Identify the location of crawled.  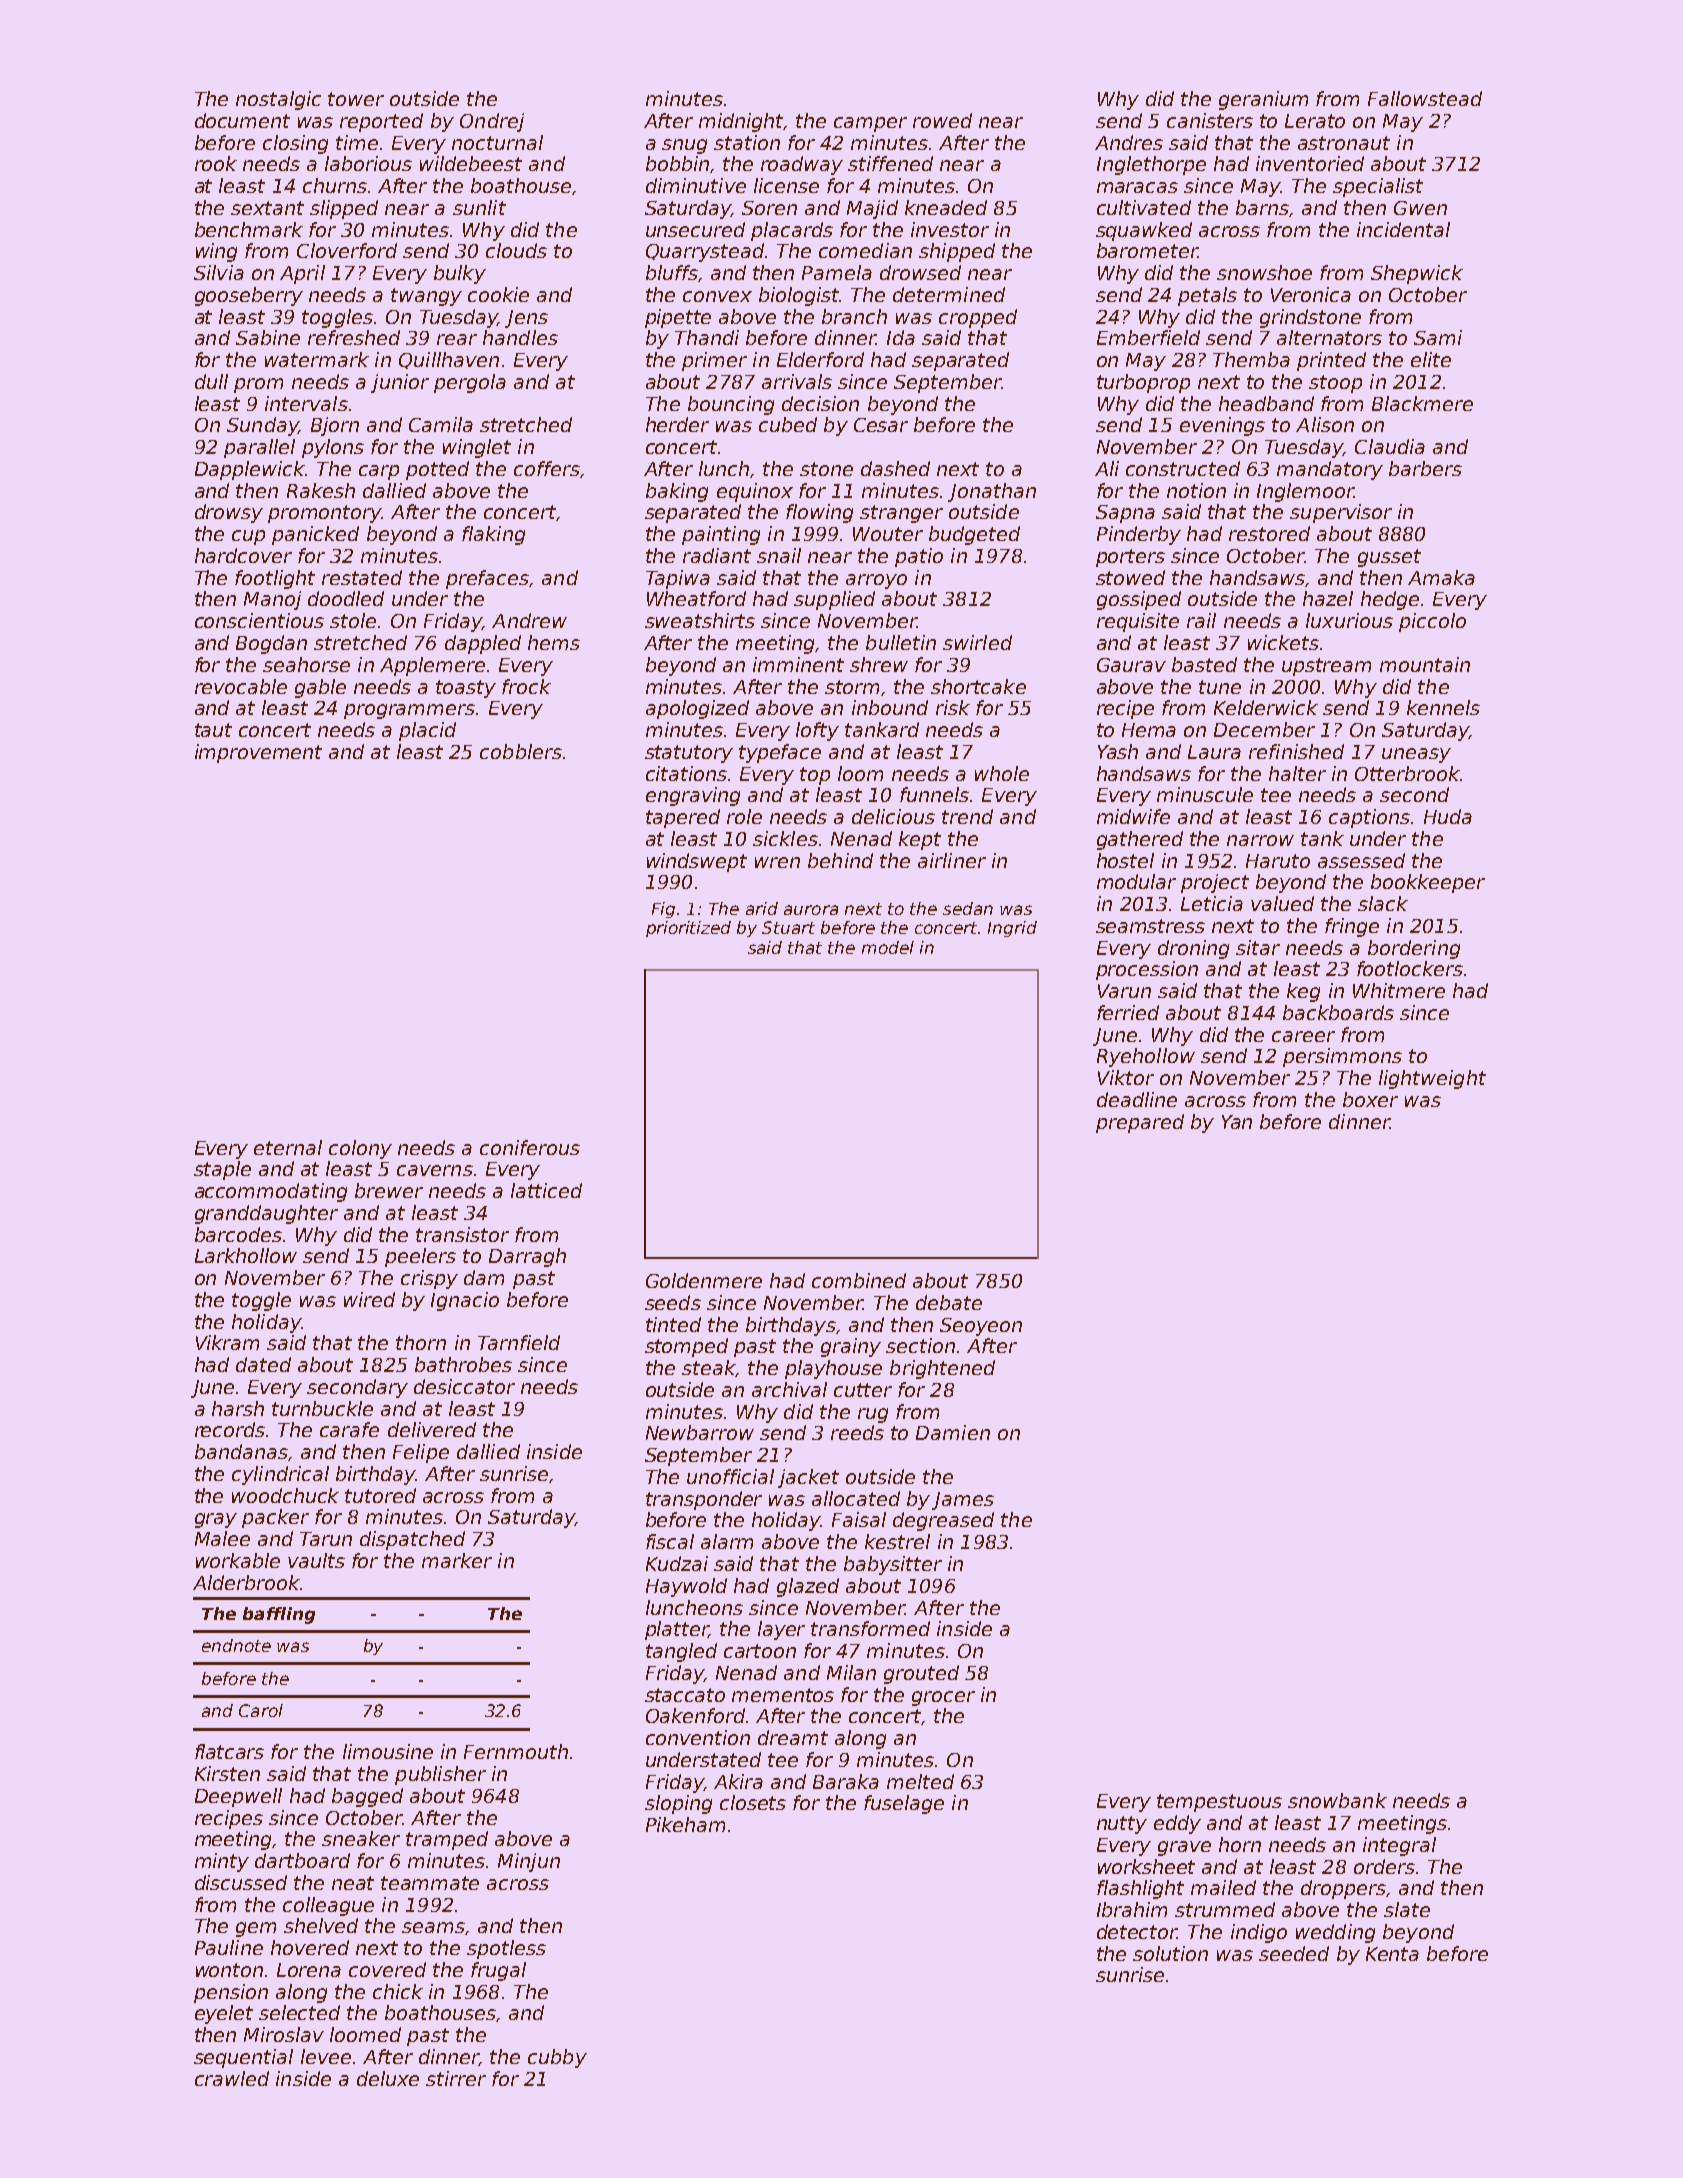
(232, 2078).
